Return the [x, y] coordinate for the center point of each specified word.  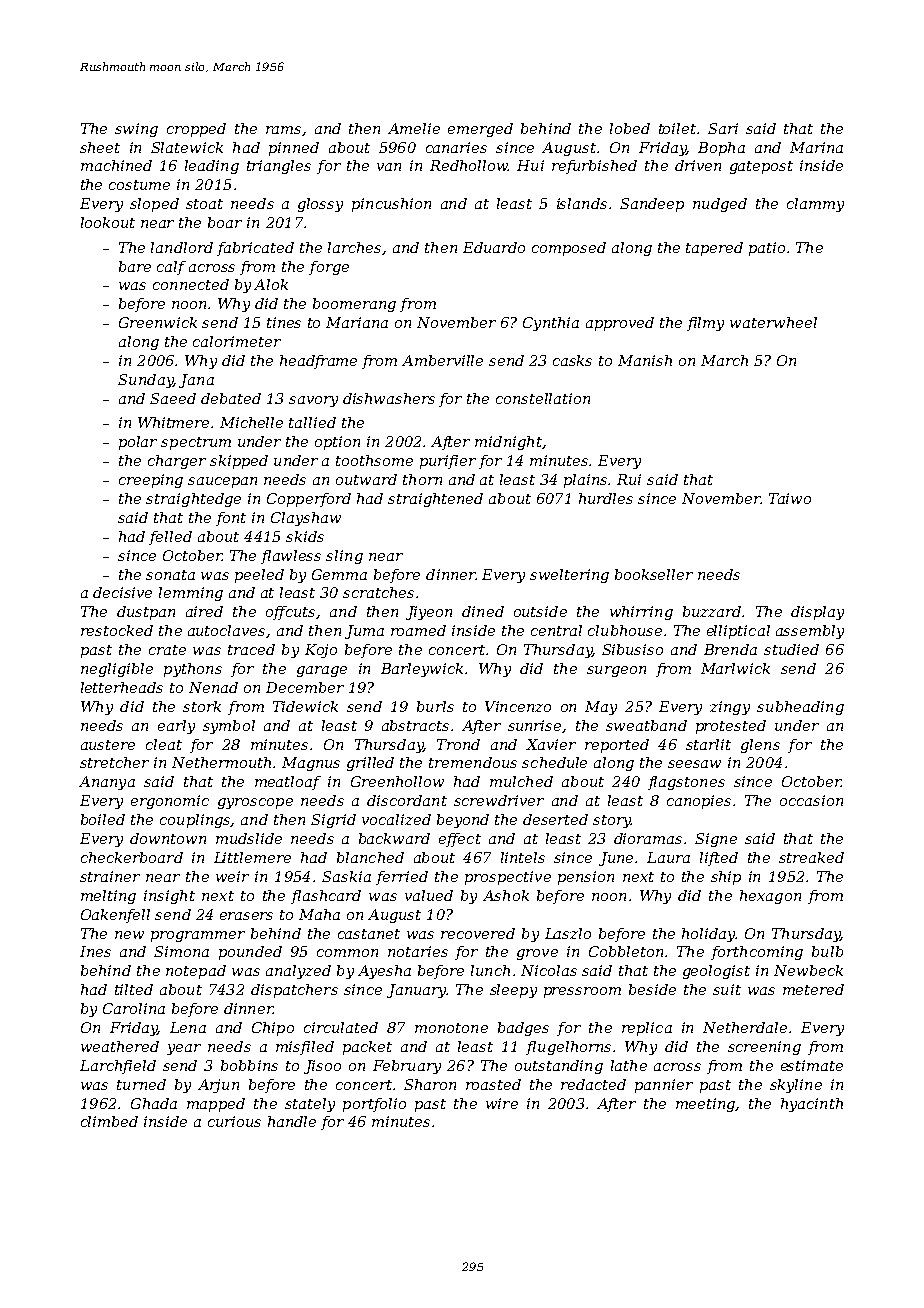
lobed [630, 128]
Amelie [414, 128]
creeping [151, 481]
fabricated [255, 249]
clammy [815, 205]
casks [572, 360]
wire [502, 1103]
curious [234, 1121]
